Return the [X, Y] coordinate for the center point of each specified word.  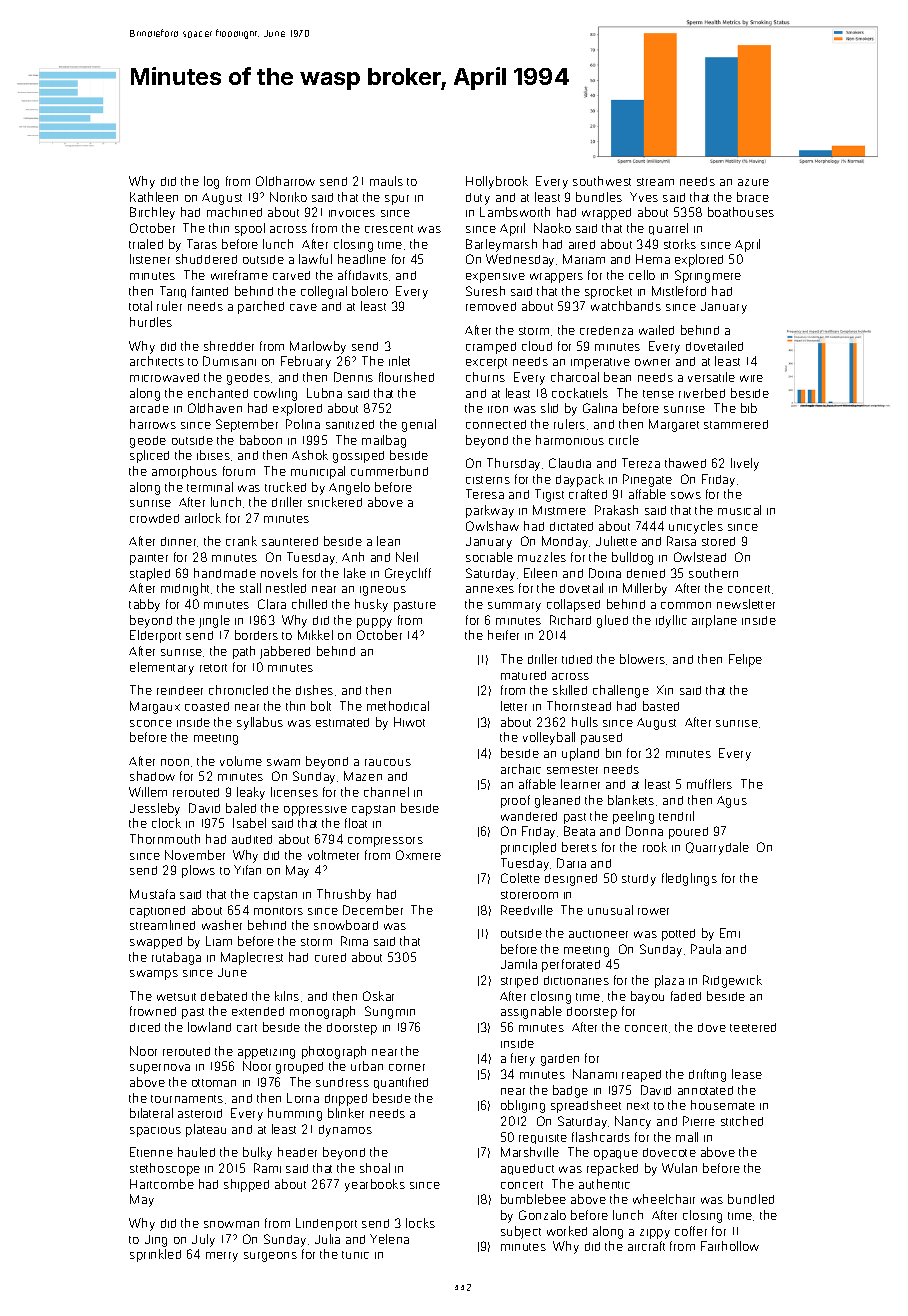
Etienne [151, 1152]
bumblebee [533, 1199]
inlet [399, 361]
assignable [531, 1012]
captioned [157, 912]
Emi [730, 933]
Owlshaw [492, 526]
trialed [146, 244]
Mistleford [679, 291]
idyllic [671, 621]
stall [250, 588]
